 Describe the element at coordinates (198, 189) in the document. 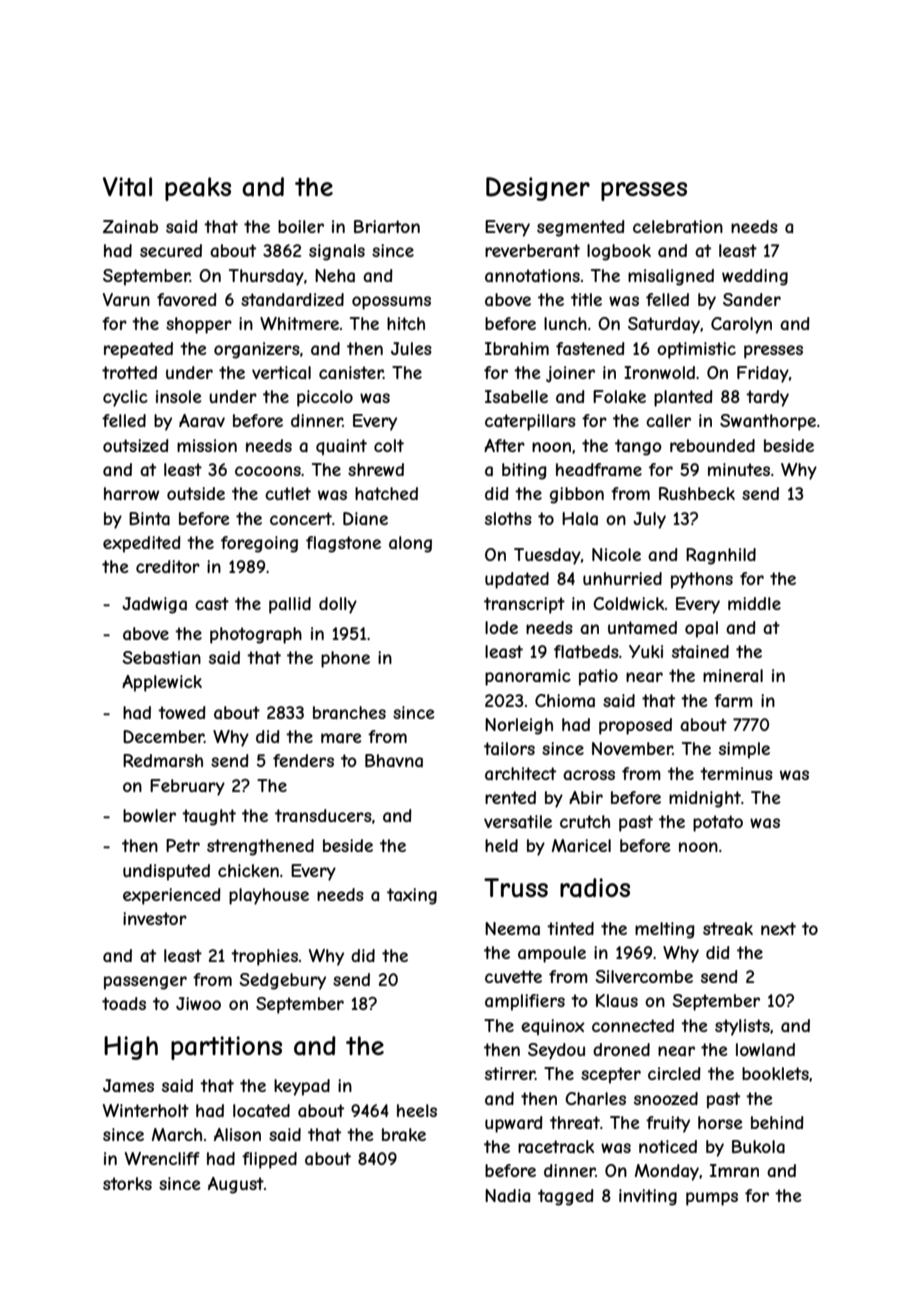

I see `peaks` at that location.
